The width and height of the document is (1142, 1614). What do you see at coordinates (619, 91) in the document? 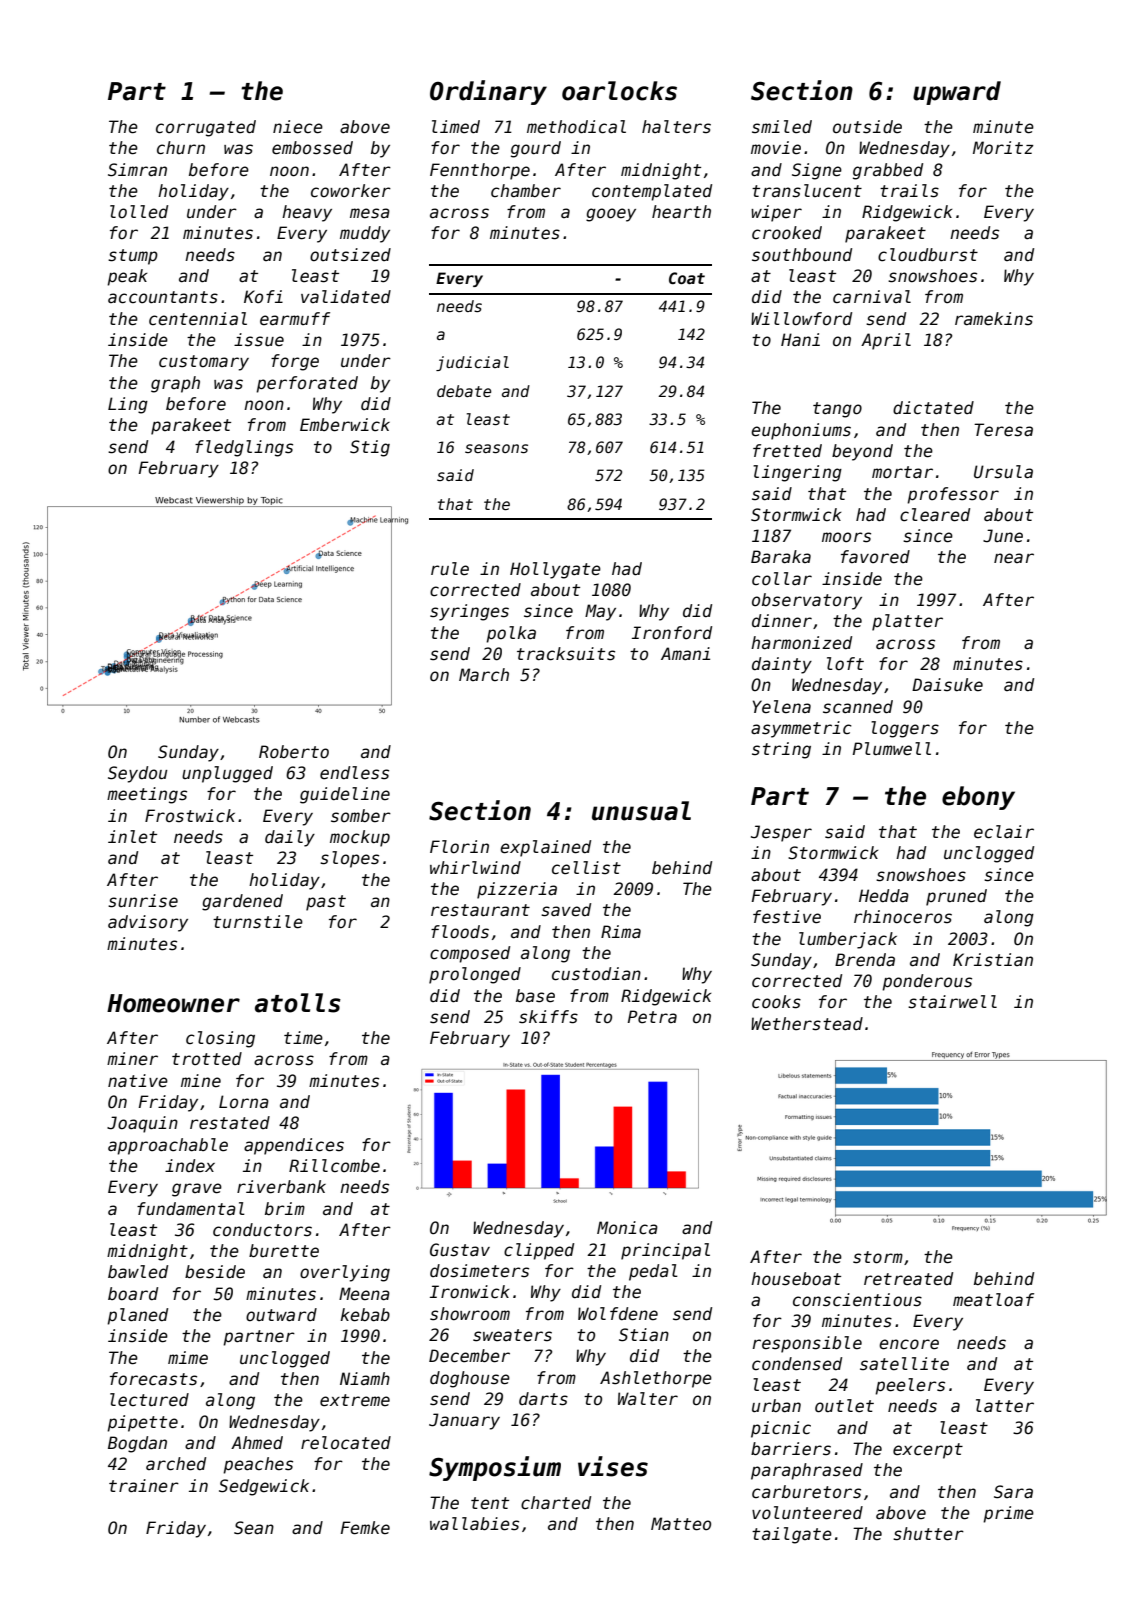
I see `oarlocks` at bounding box center [619, 91].
